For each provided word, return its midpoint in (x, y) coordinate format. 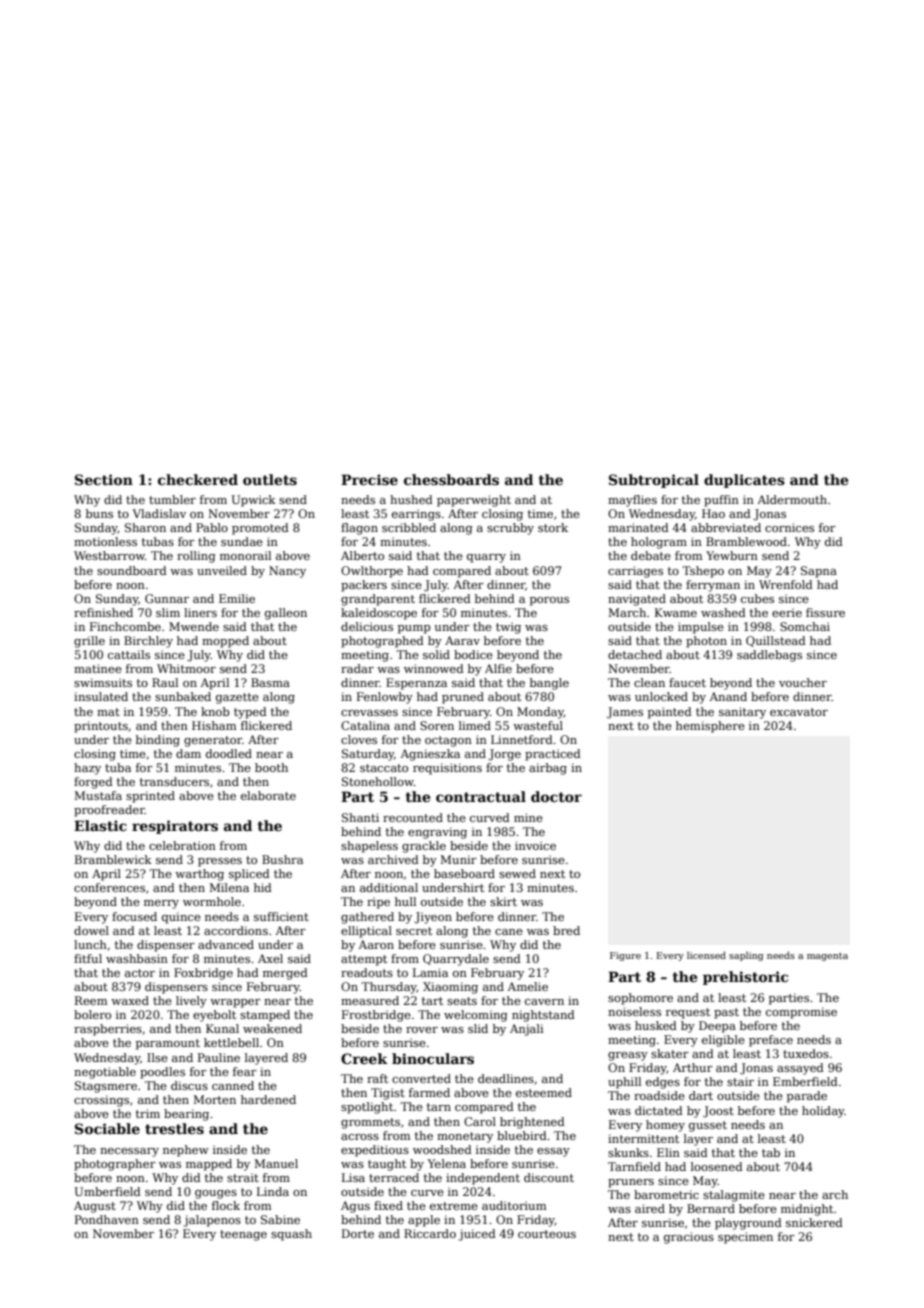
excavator (799, 712)
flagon (359, 529)
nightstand (543, 1016)
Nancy (287, 572)
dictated (659, 1110)
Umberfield (107, 1191)
